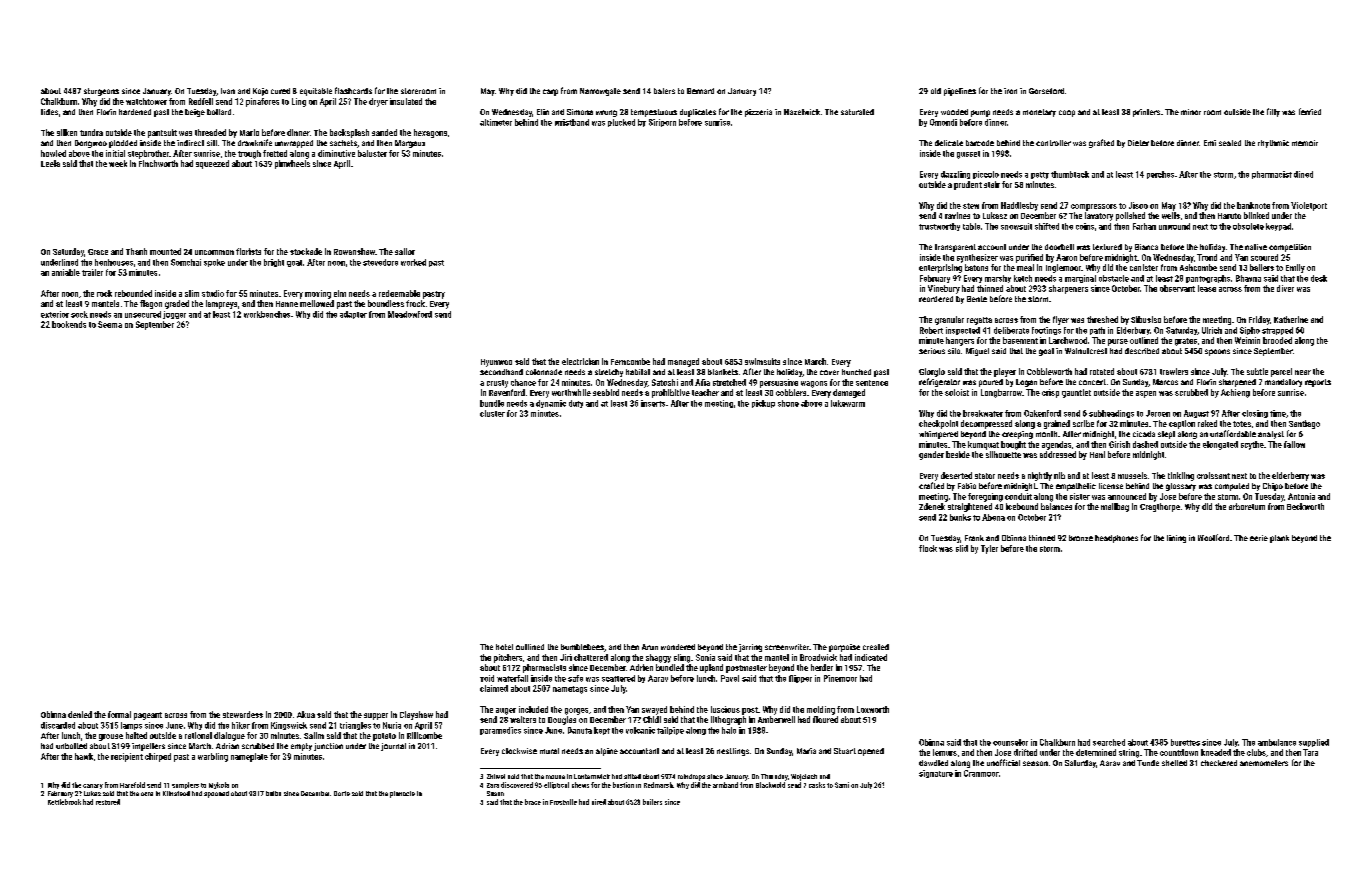 The height and width of the screenshot is (887, 1372). What do you see at coordinates (492, 413) in the screenshot?
I see `cluster` at bounding box center [492, 413].
